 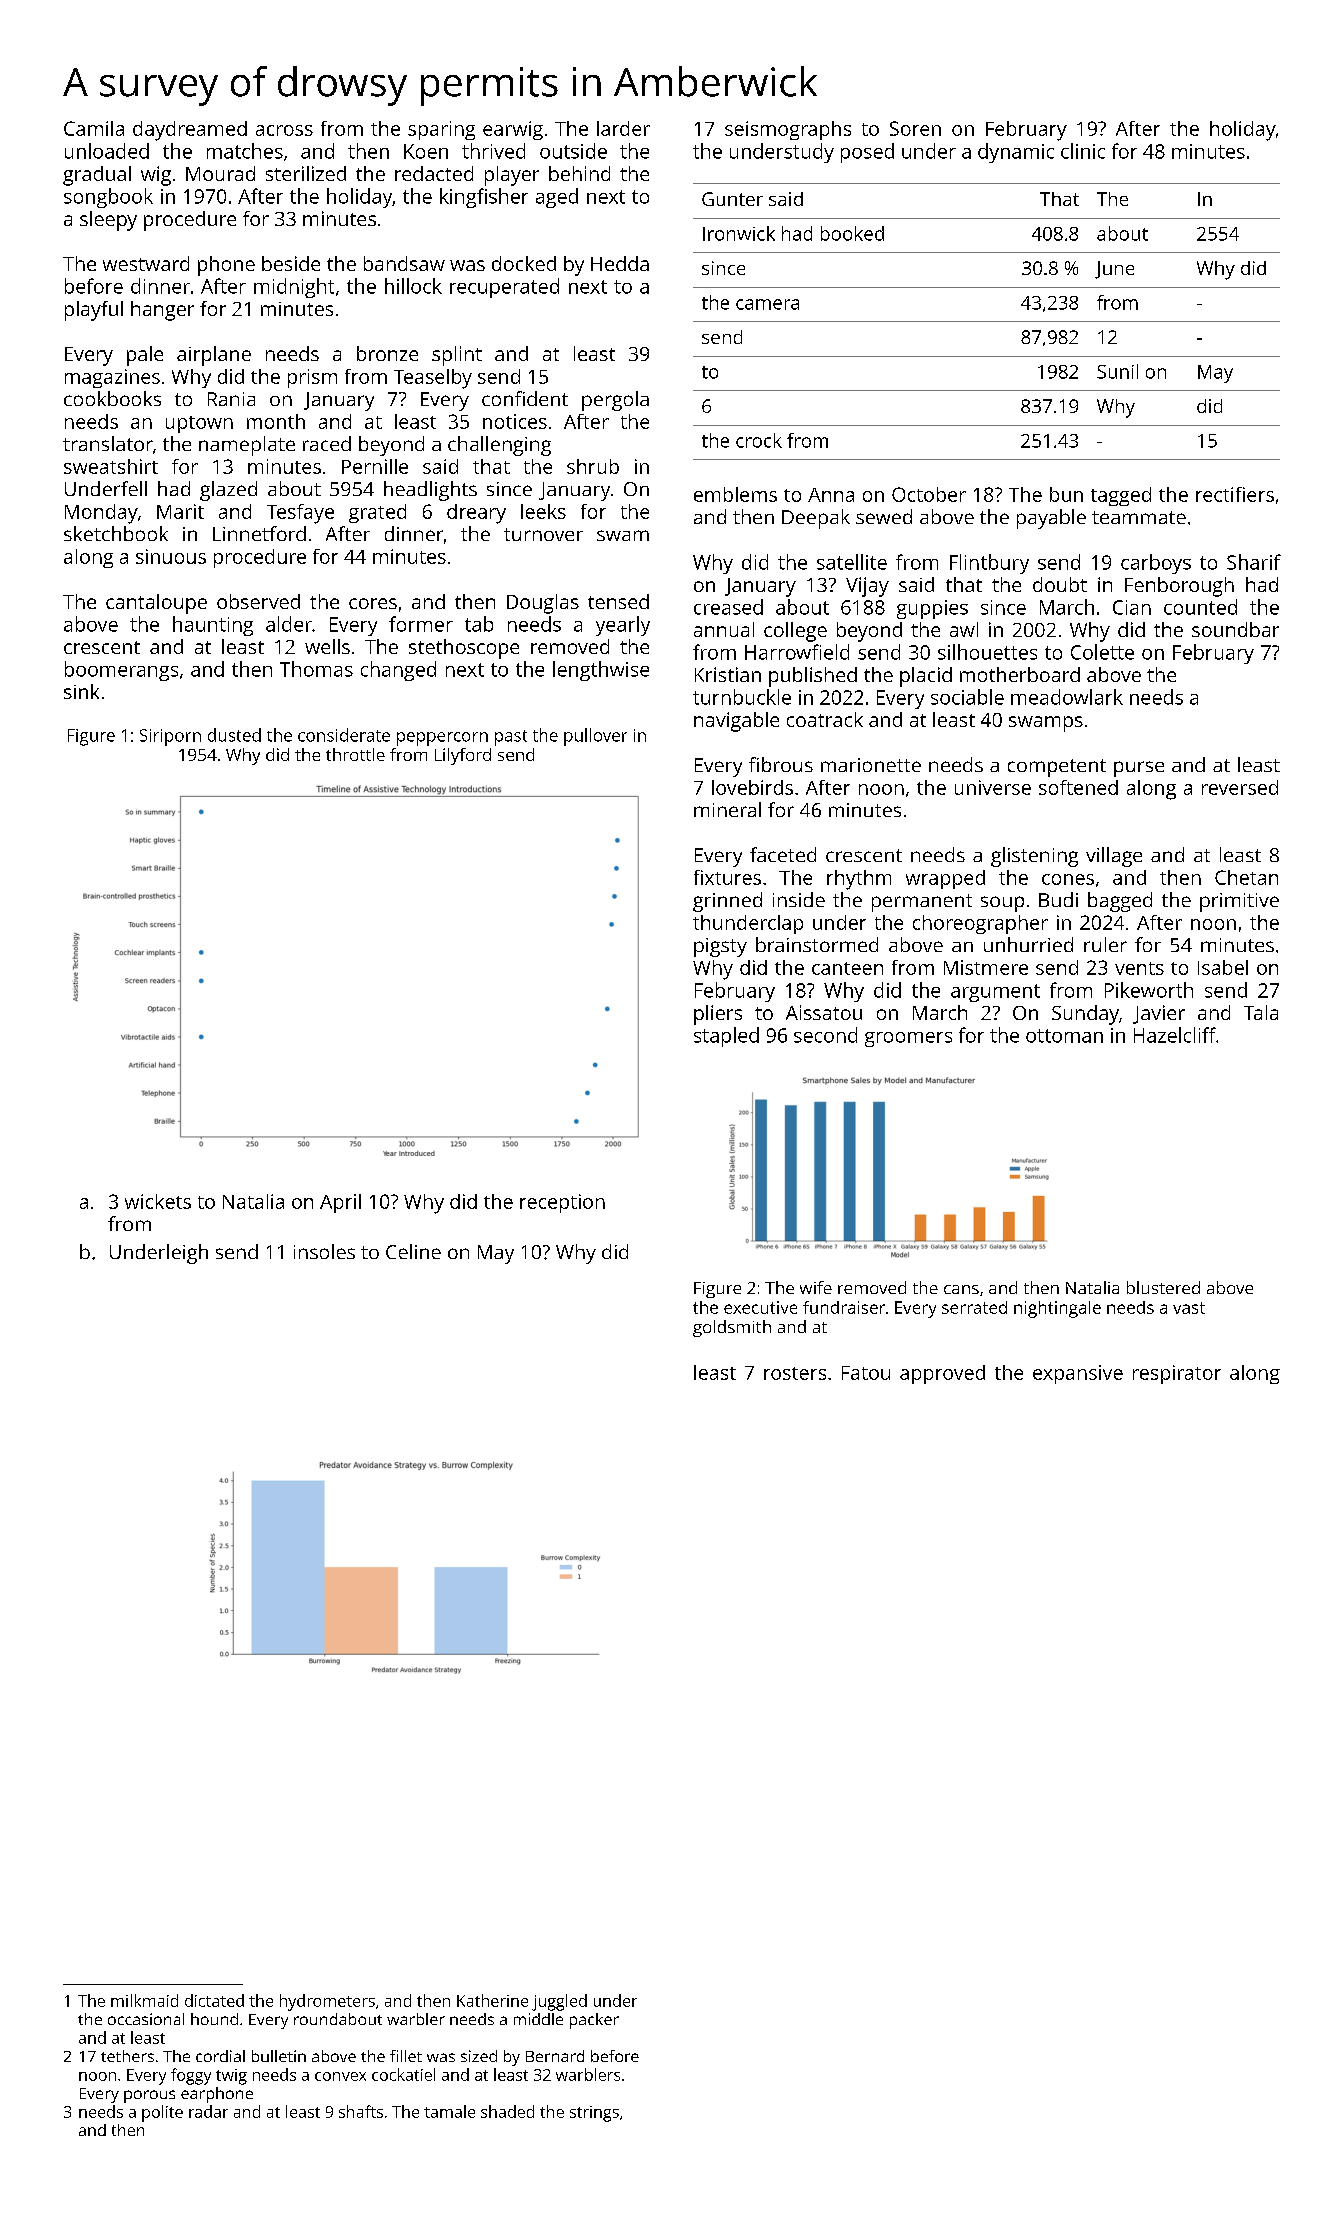 What do you see at coordinates (752, 787) in the page?
I see `lovebirds` at bounding box center [752, 787].
